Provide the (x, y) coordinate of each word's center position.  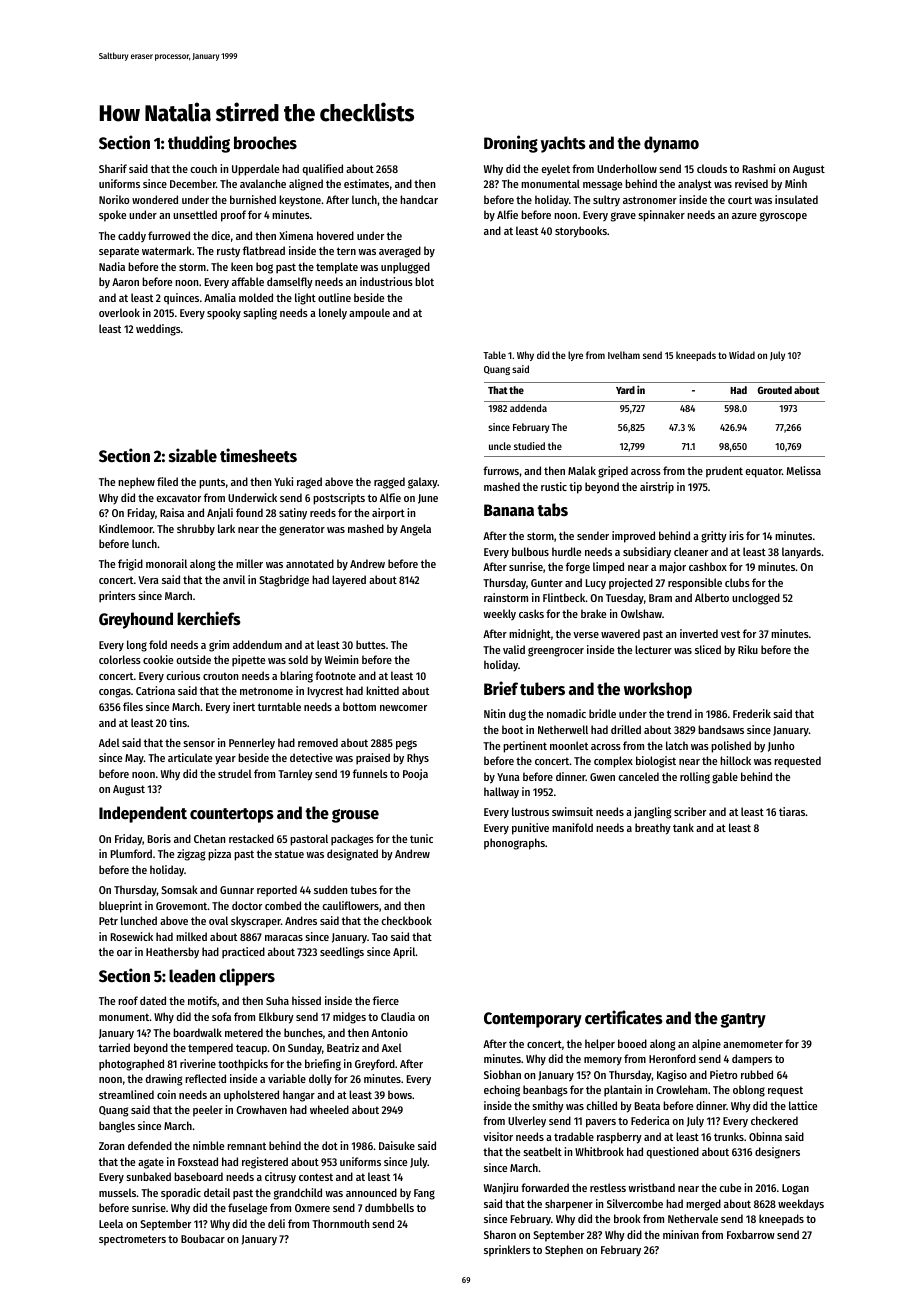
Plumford (131, 853)
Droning (511, 144)
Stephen (564, 1251)
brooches (265, 143)
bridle (602, 713)
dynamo (671, 144)
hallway (501, 793)
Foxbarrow (751, 1234)
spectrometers (132, 1240)
